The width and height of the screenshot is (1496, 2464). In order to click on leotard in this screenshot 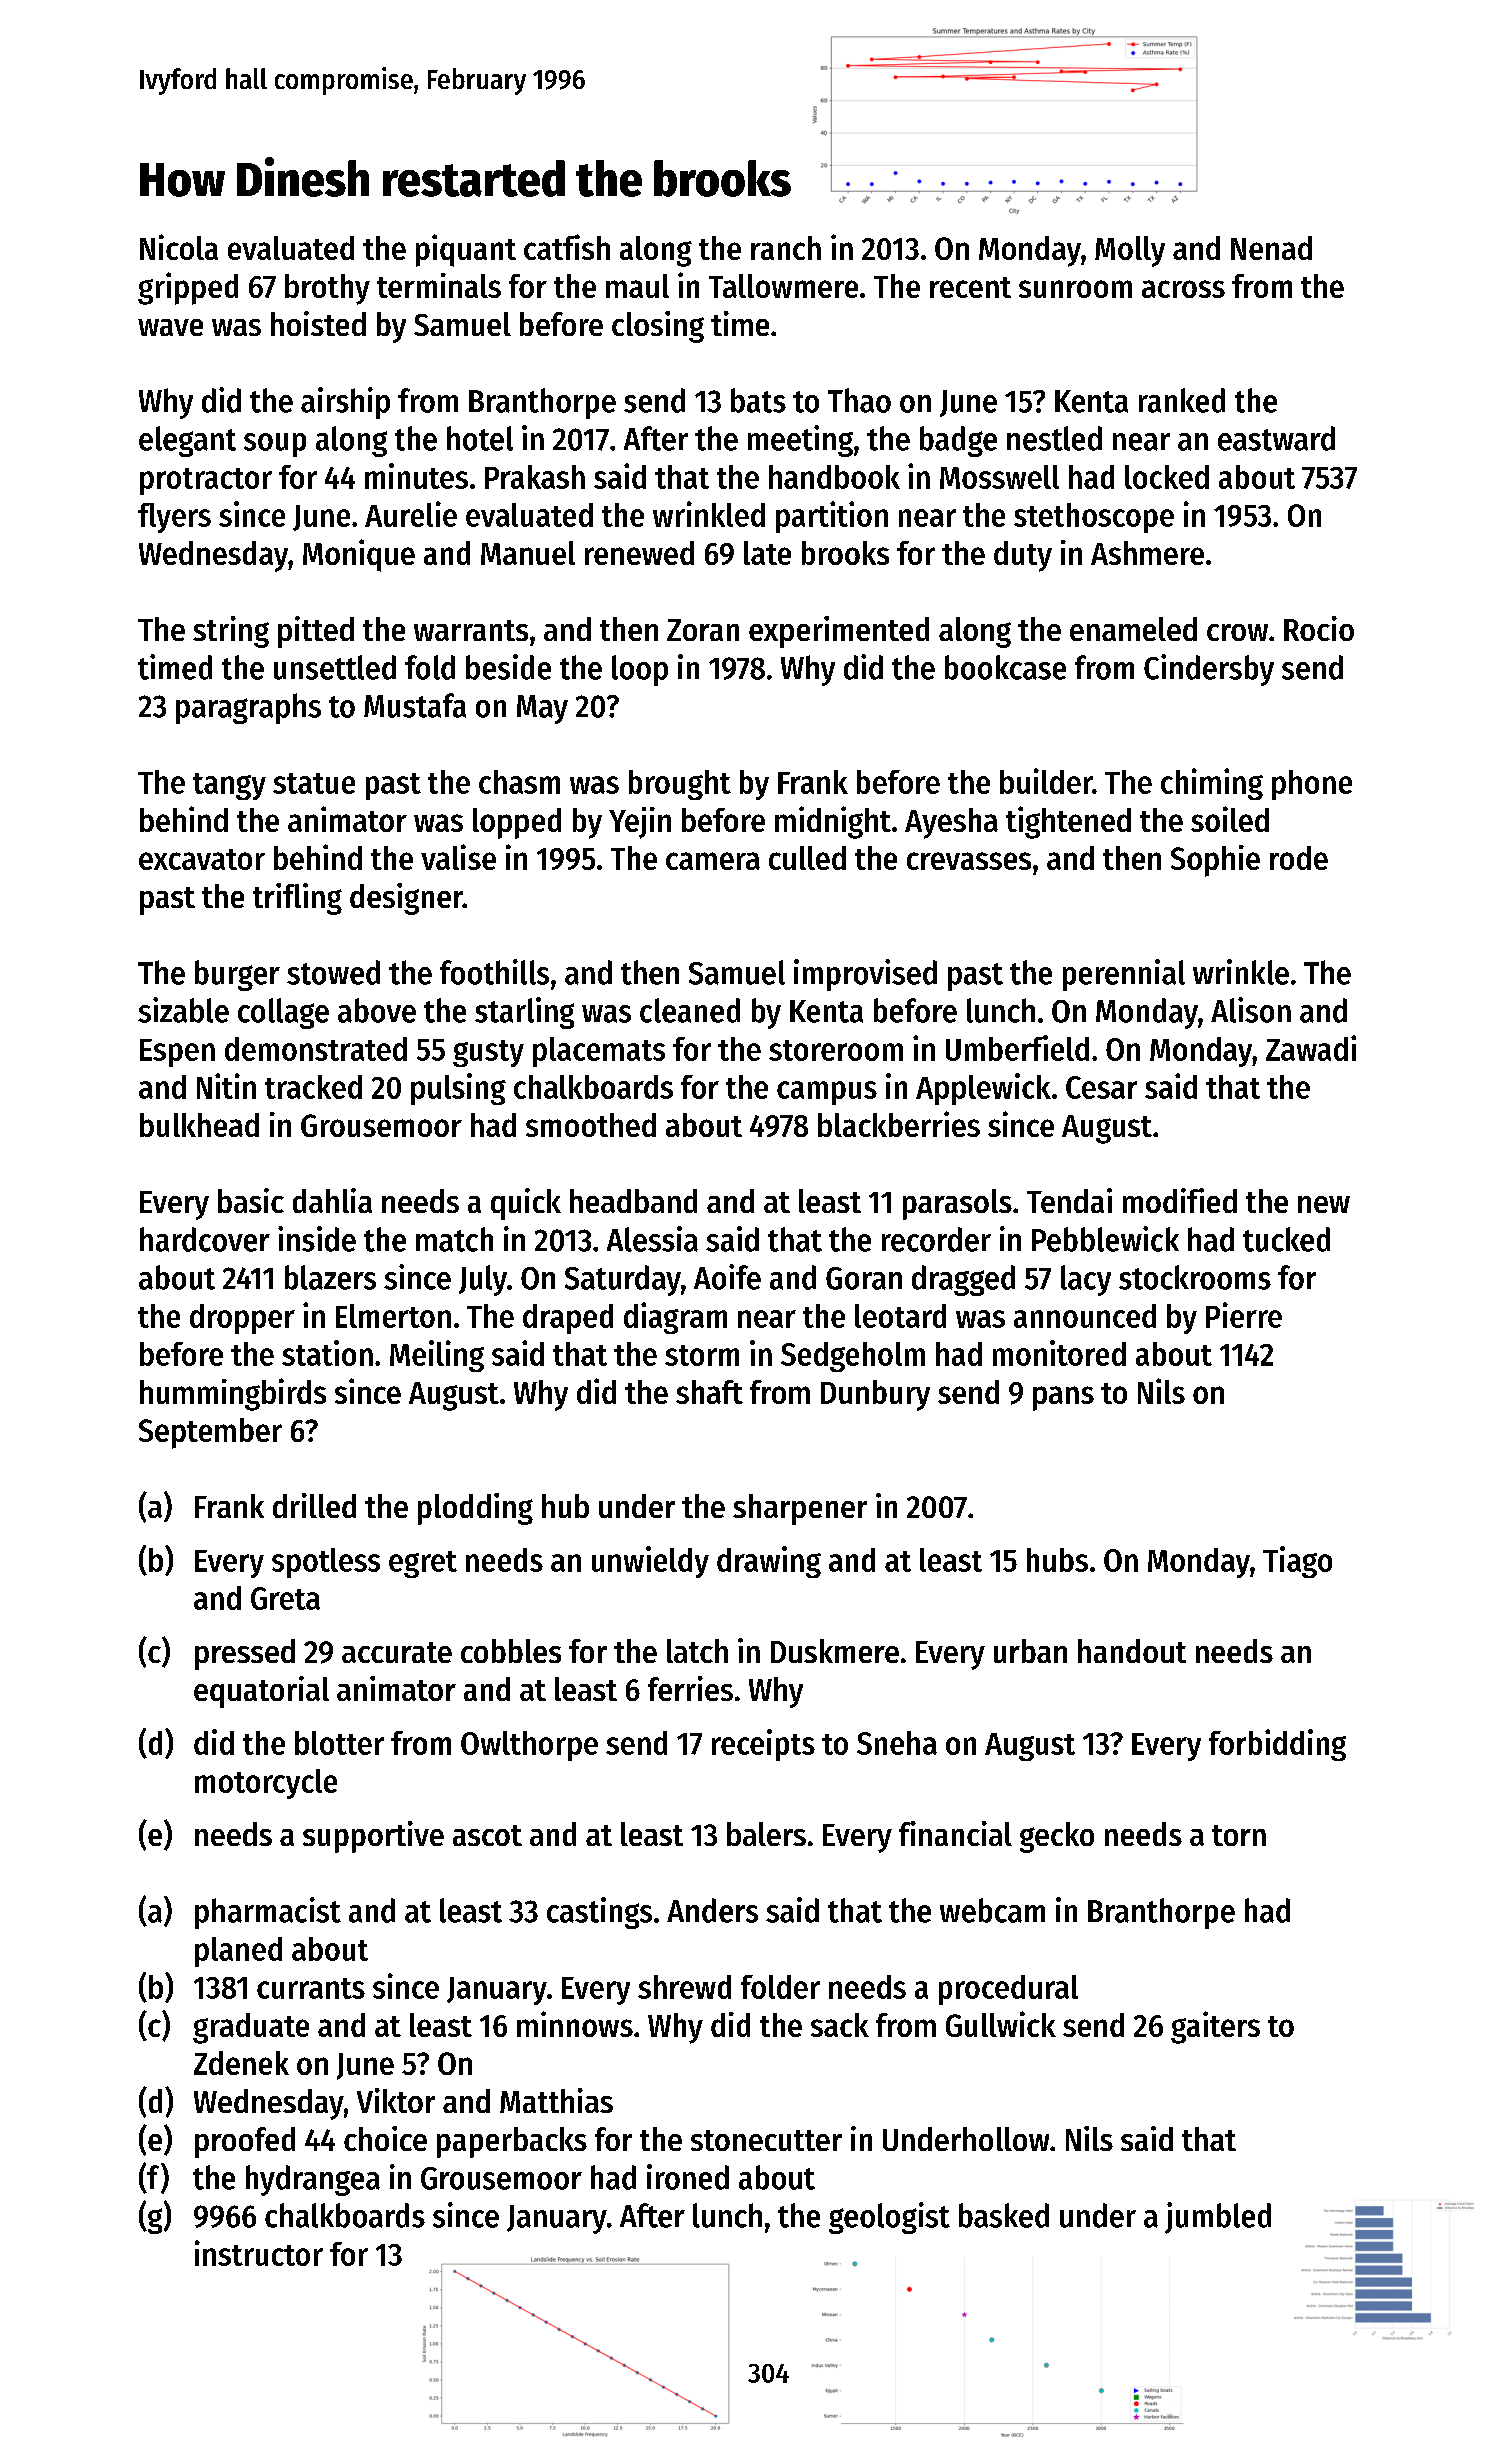, I will do `click(900, 1316)`.
